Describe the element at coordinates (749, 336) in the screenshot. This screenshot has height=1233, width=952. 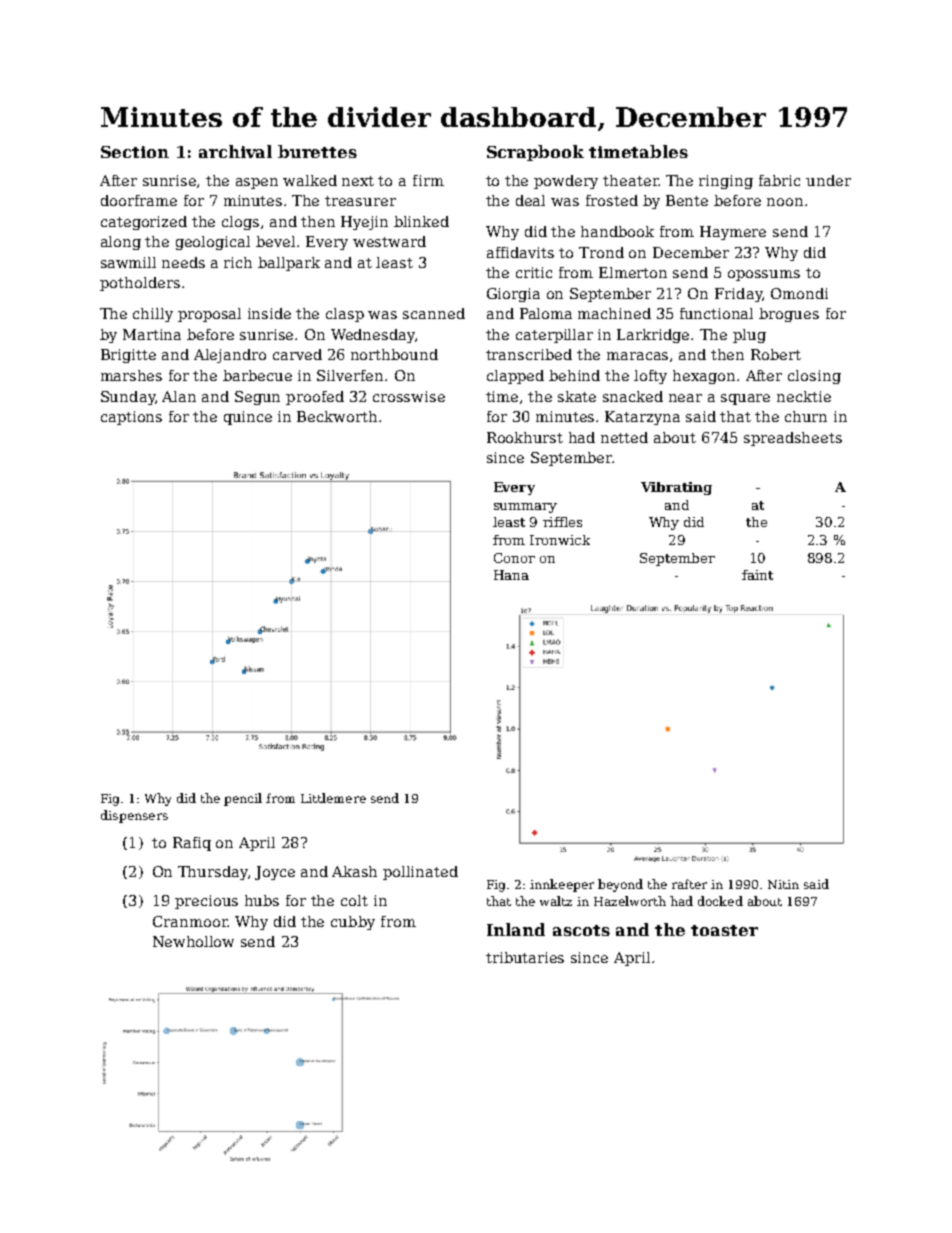
I see `plug` at that location.
